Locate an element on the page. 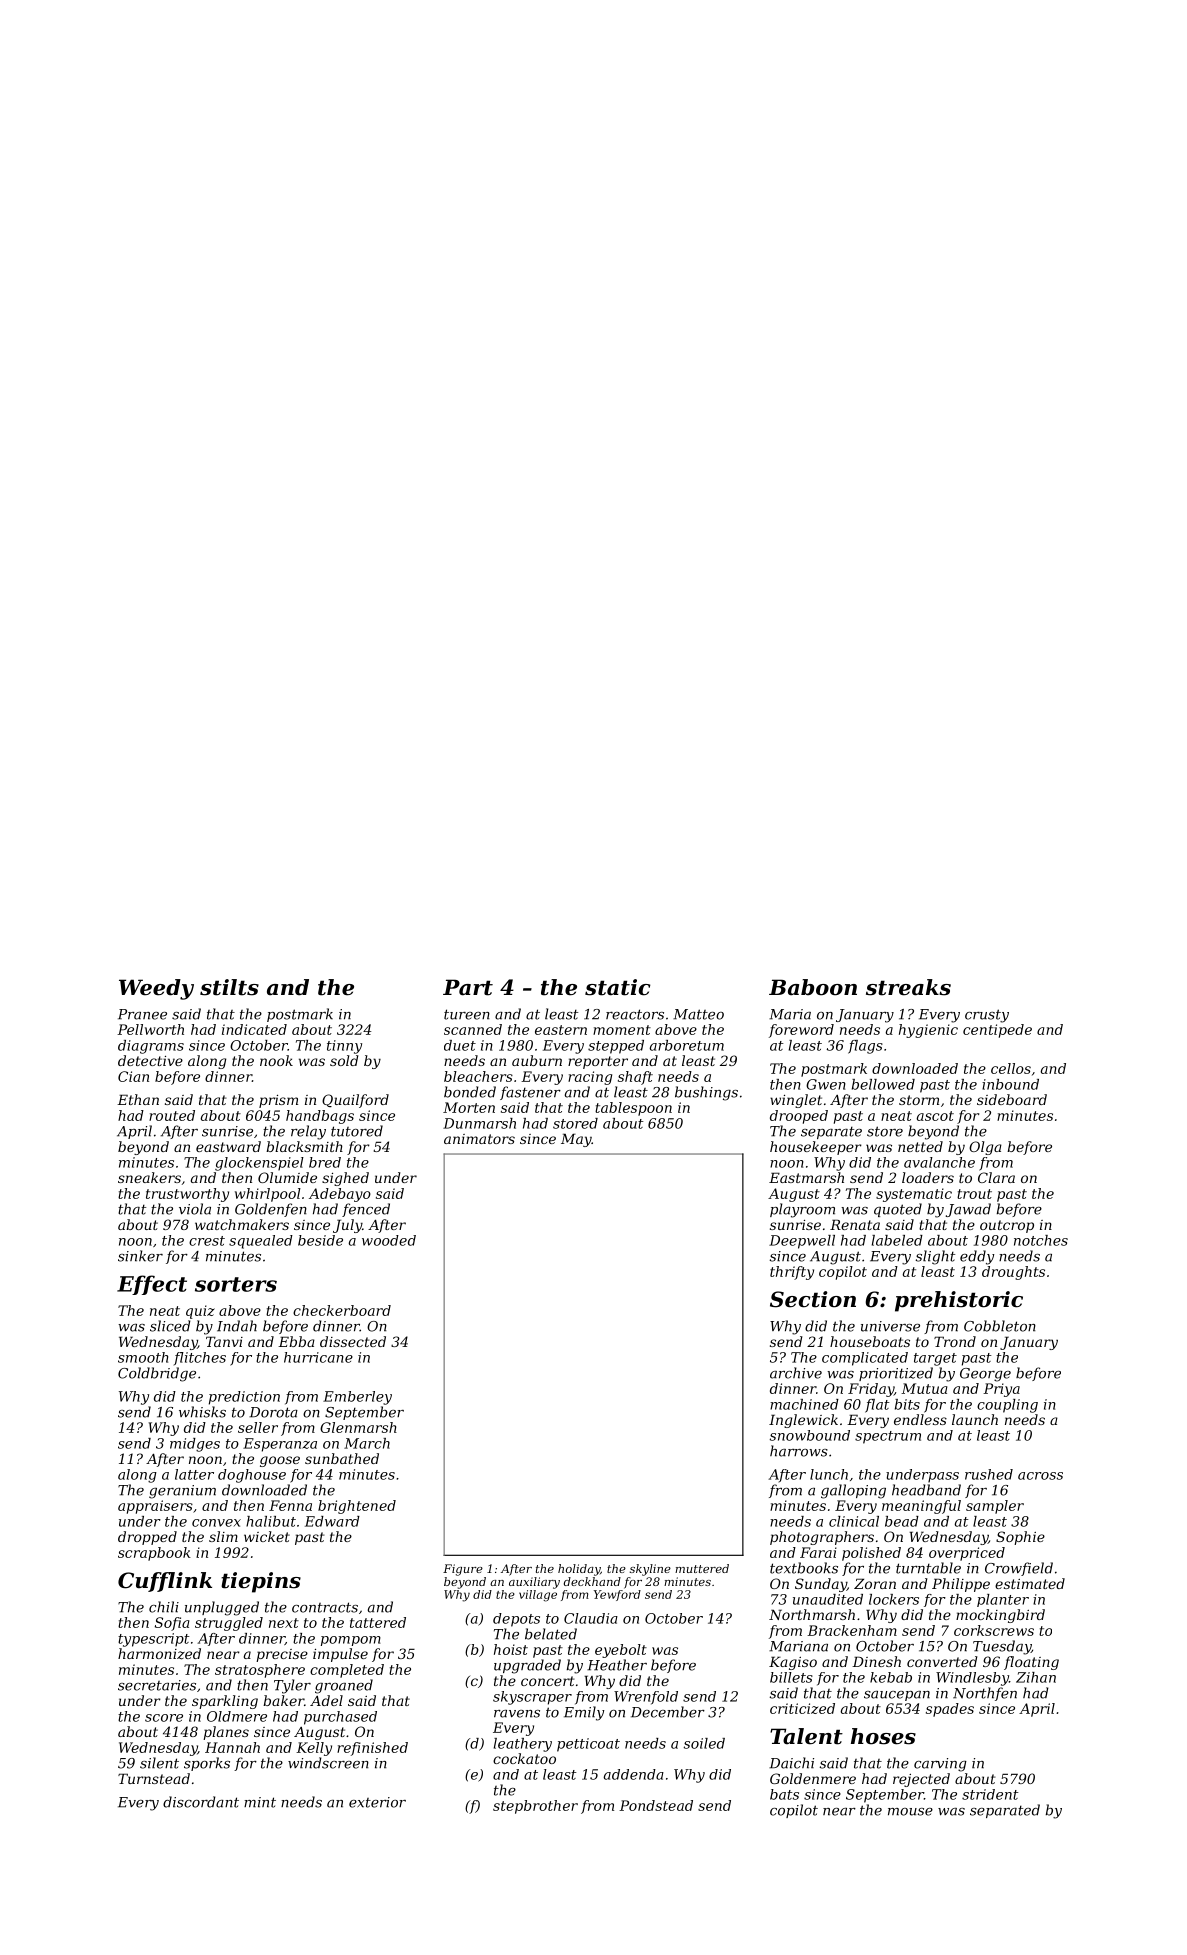 Image resolution: width=1187 pixels, height=1955 pixels. thrifty is located at coordinates (792, 1273).
